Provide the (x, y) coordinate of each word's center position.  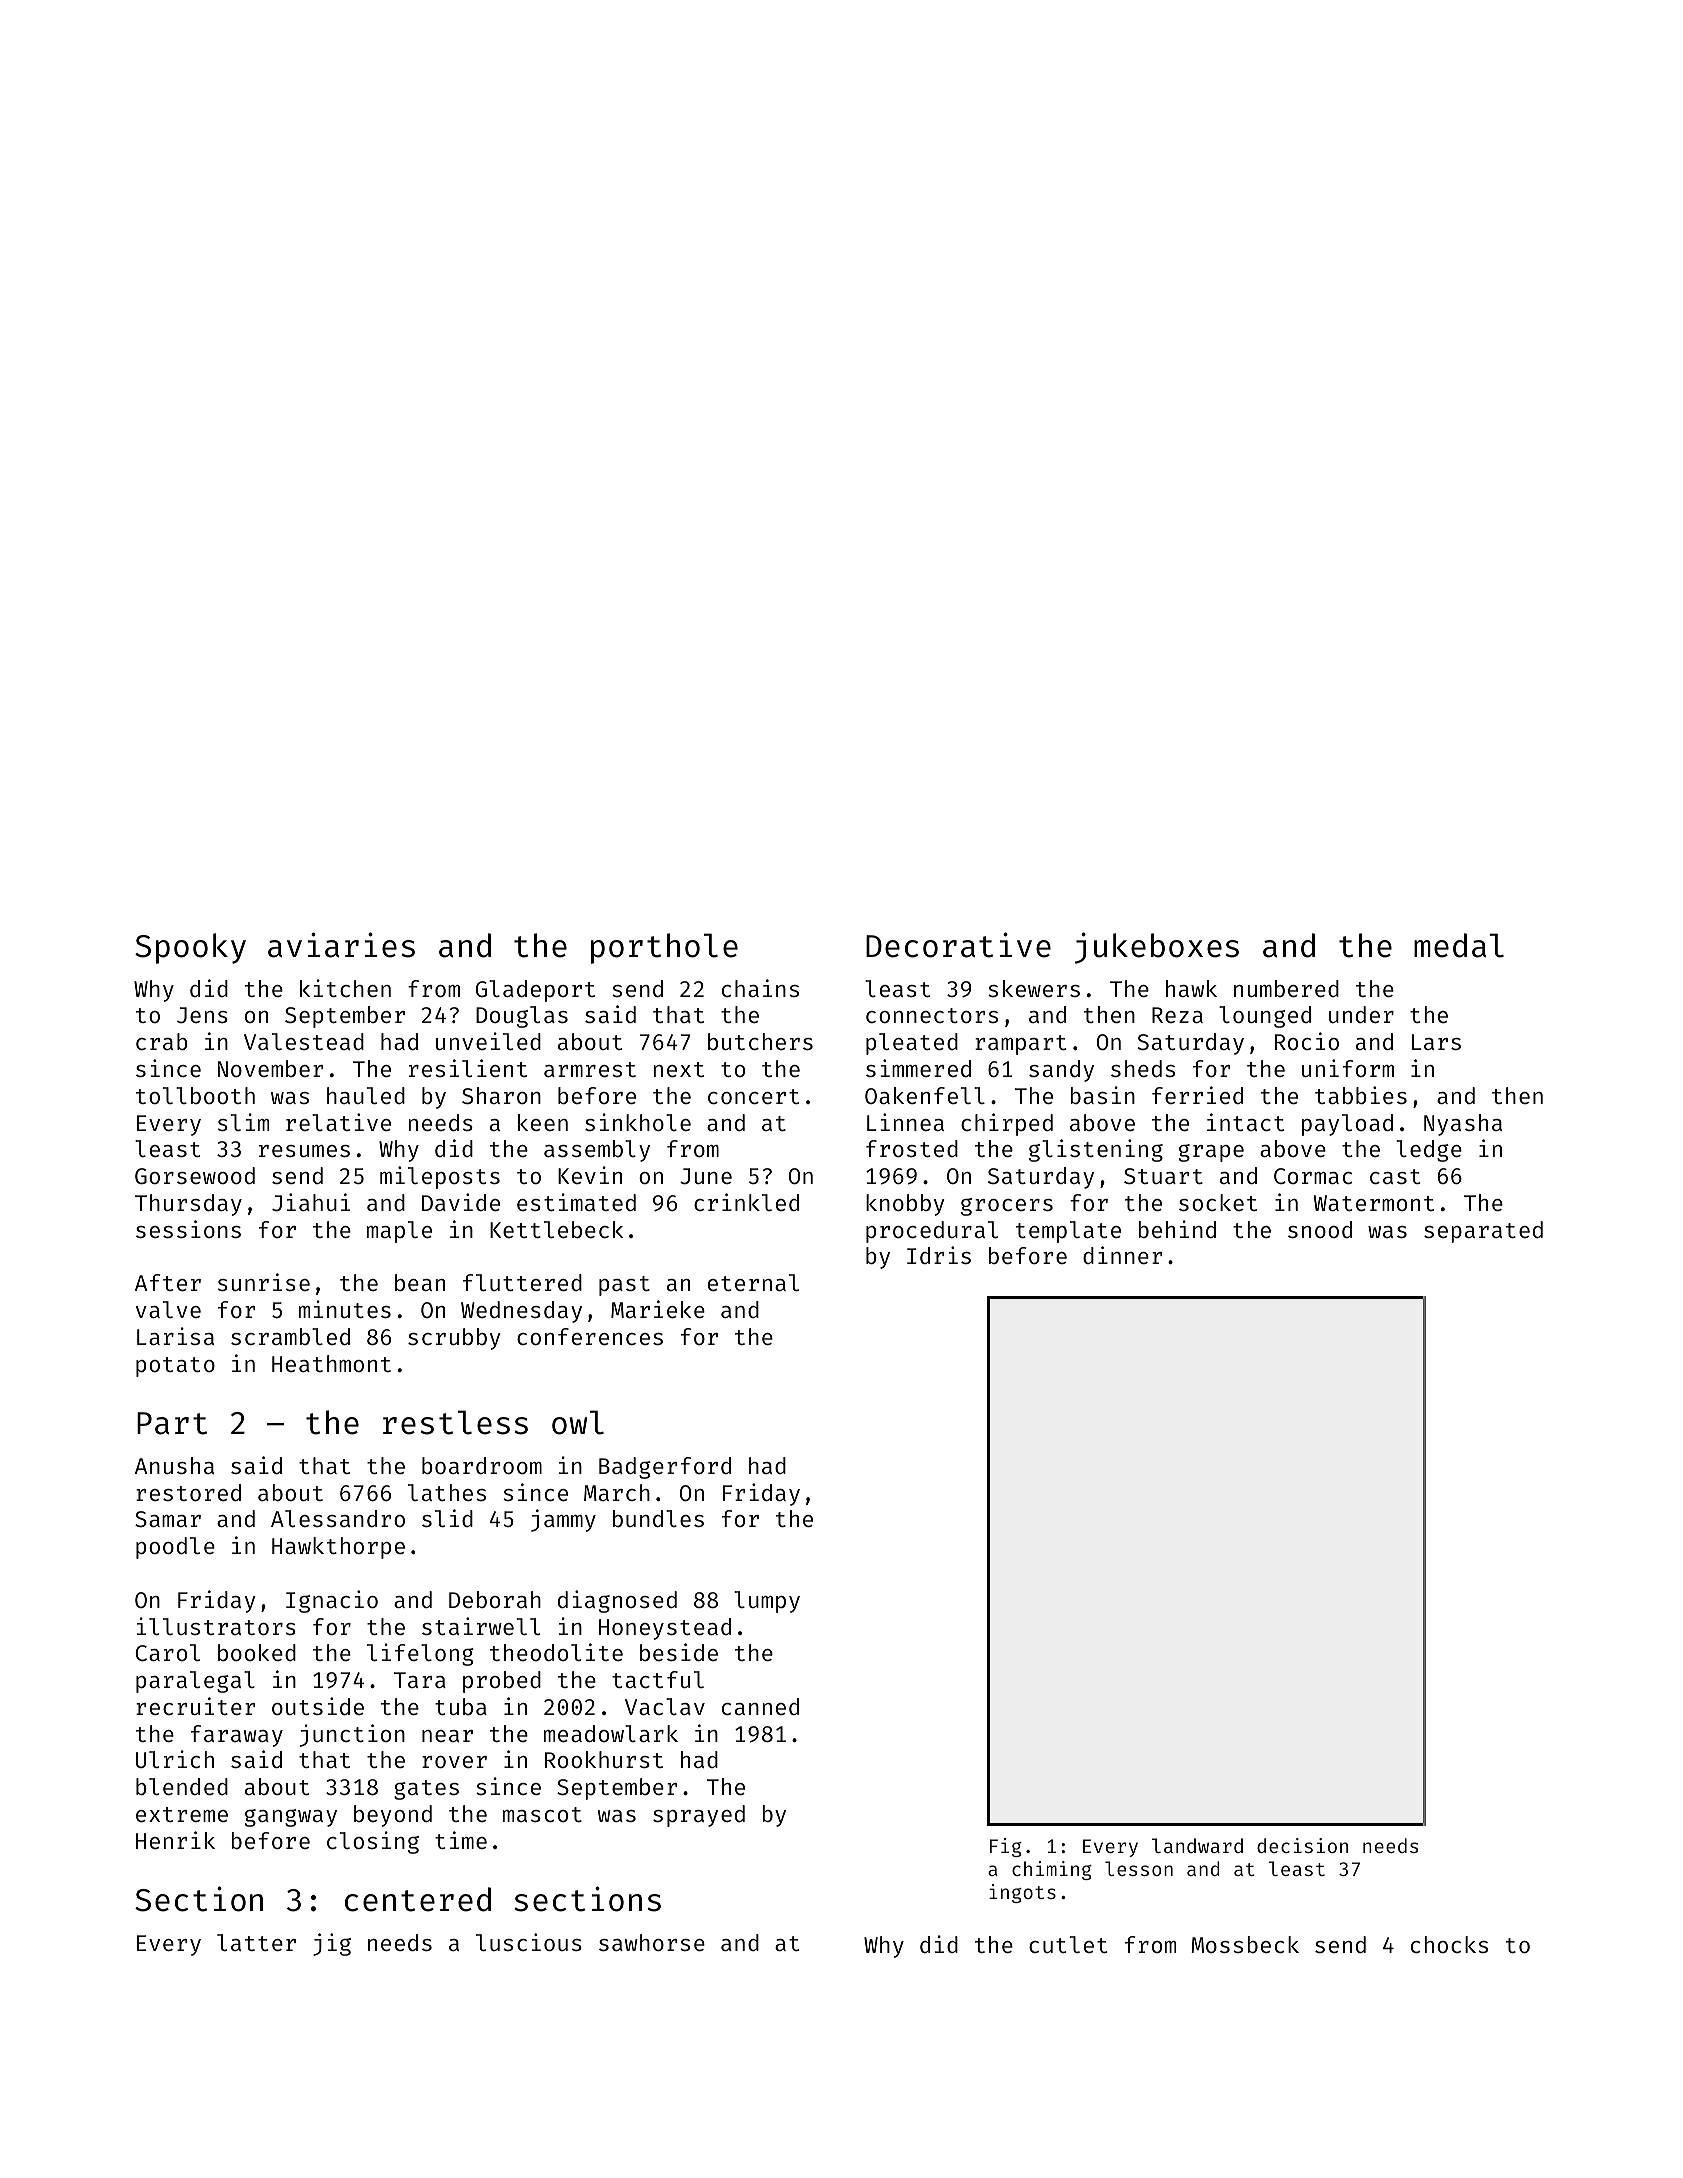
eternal (753, 1282)
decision (1302, 1845)
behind (1177, 1229)
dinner (1122, 1255)
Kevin (590, 1175)
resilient (468, 1068)
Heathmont (331, 1363)
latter (256, 1942)
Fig (1006, 1847)
